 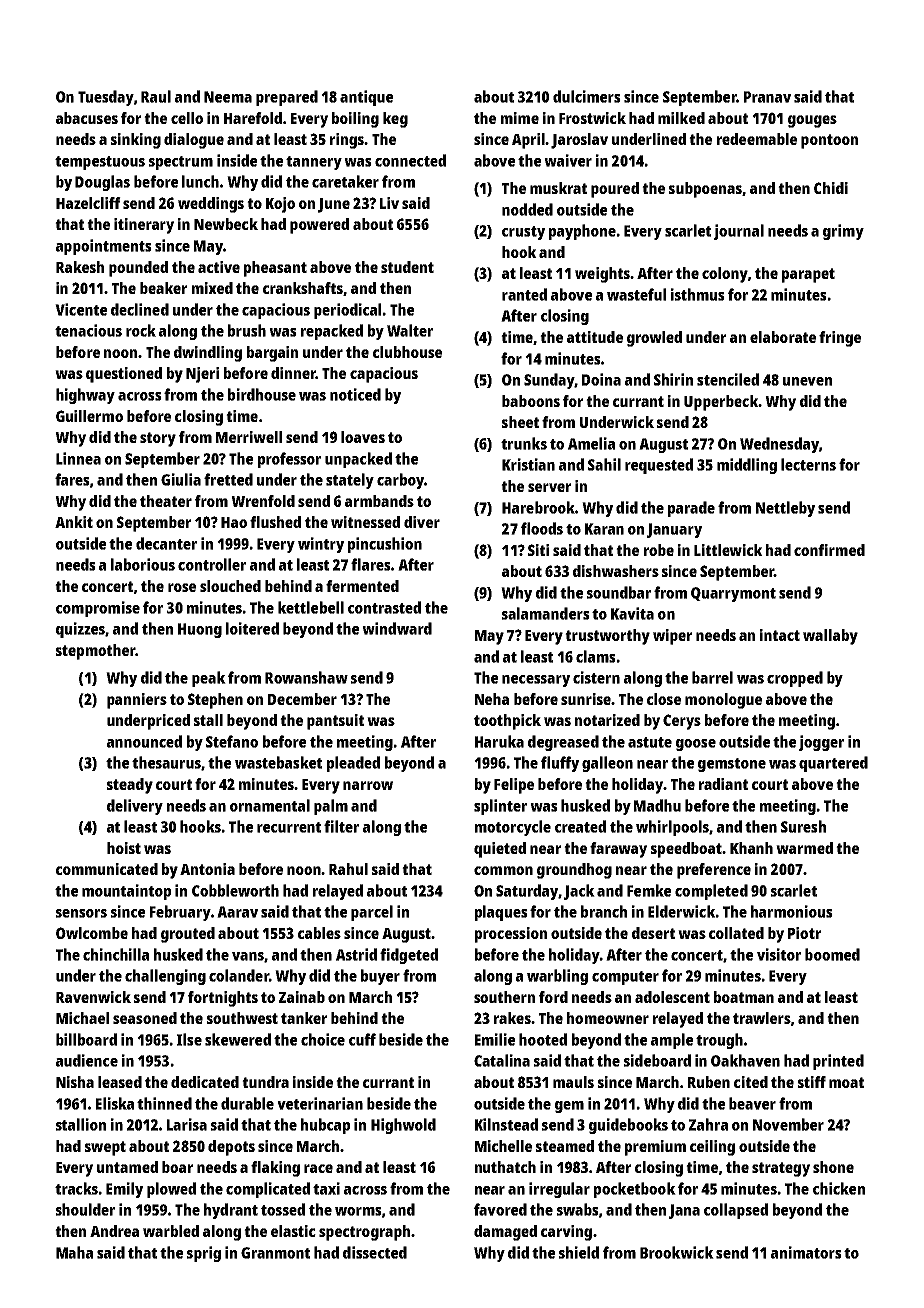 What do you see at coordinates (587, 96) in the screenshot?
I see `dulcimers` at bounding box center [587, 96].
